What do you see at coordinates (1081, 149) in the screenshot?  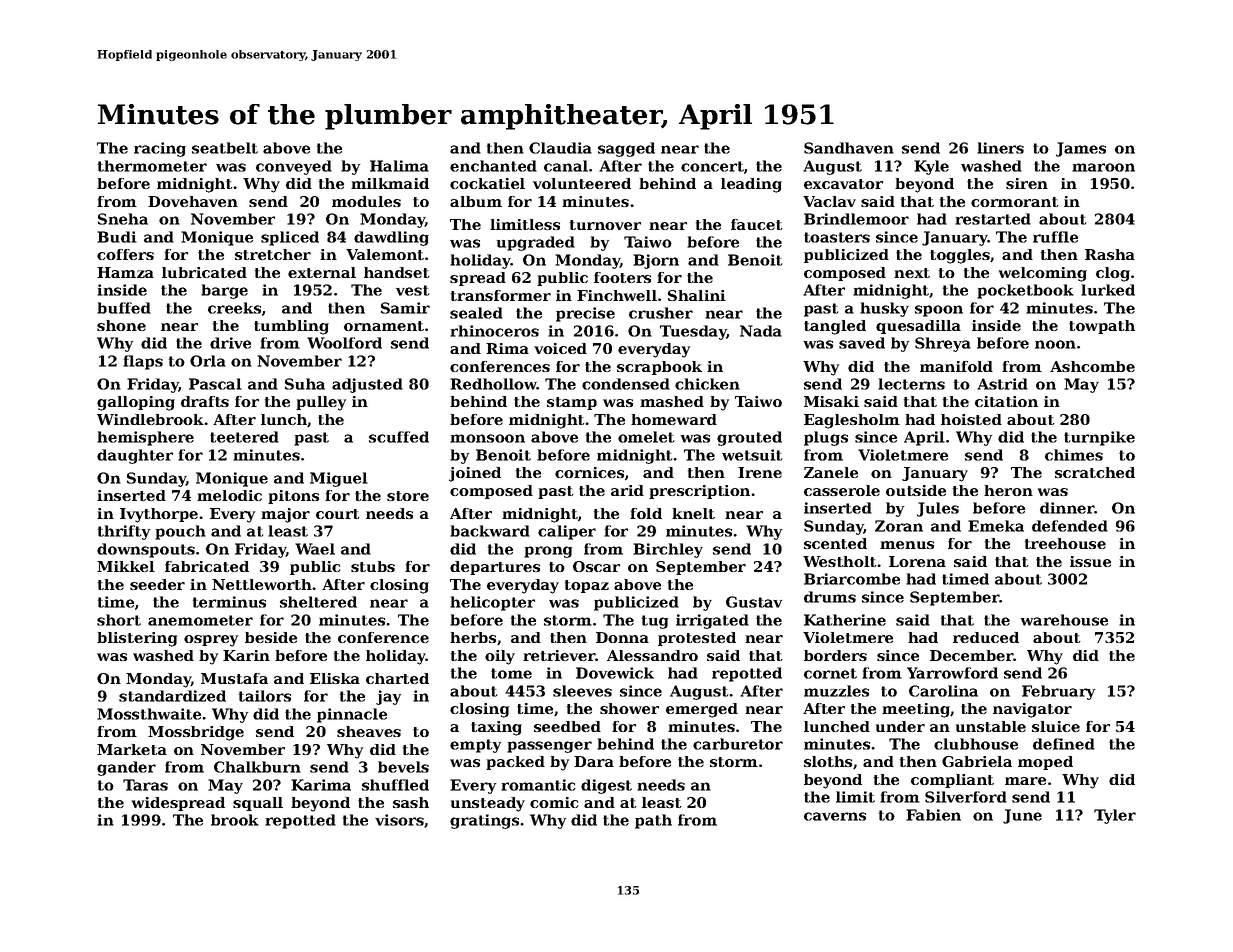 I see `James` at bounding box center [1081, 149].
